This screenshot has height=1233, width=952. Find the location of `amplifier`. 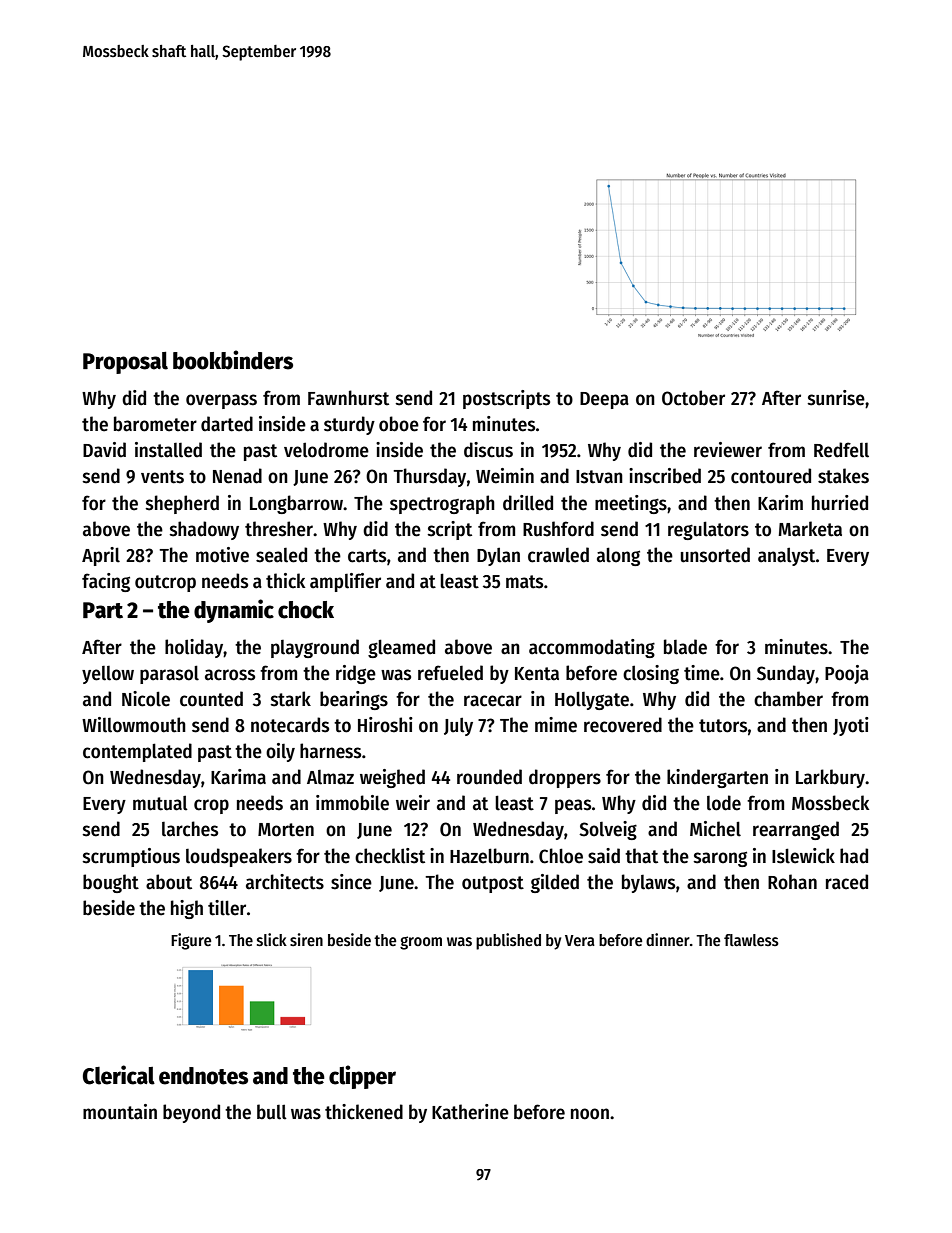

amplifier is located at coordinates (345, 582).
